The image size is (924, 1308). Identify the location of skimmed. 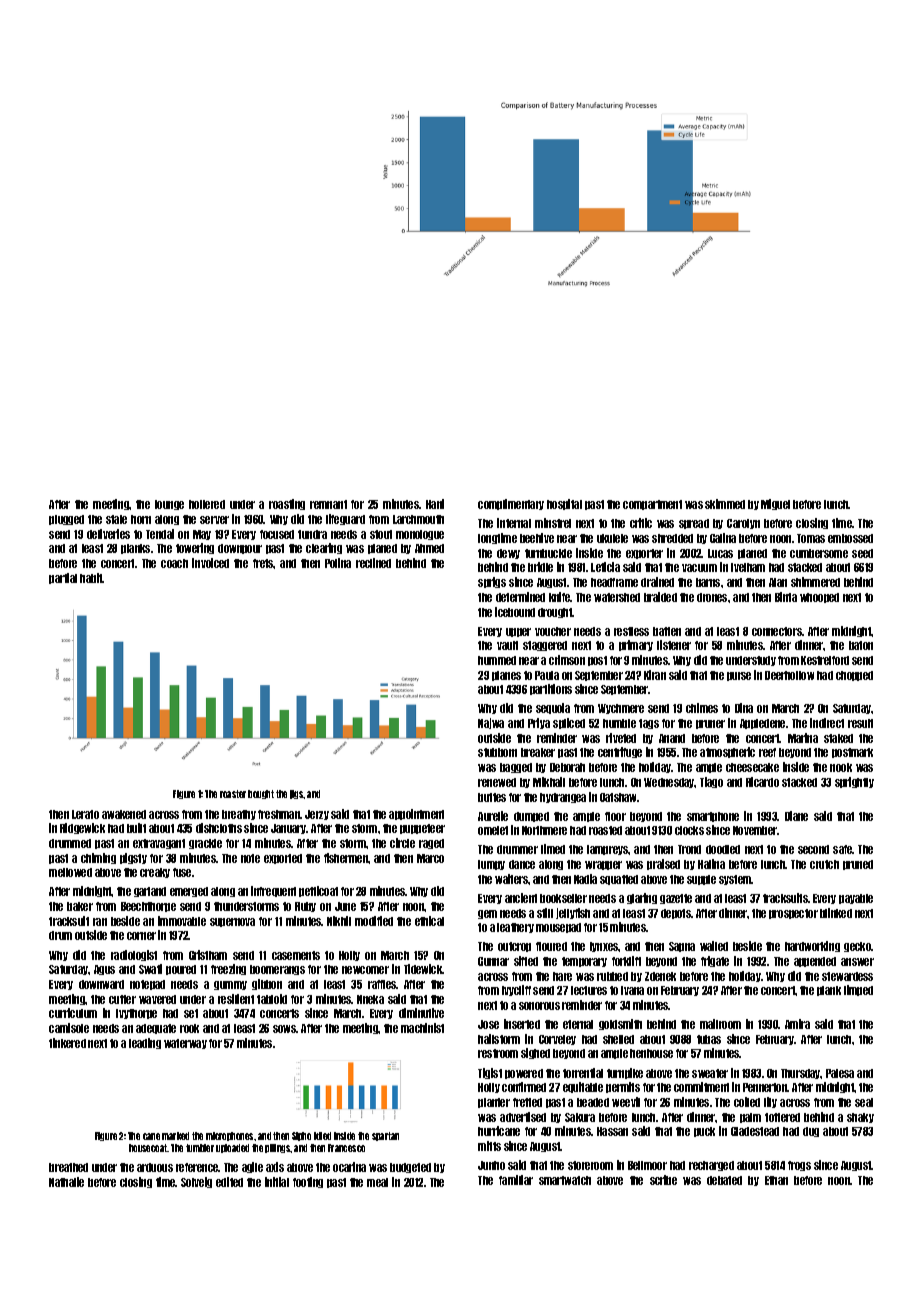
(725, 504).
